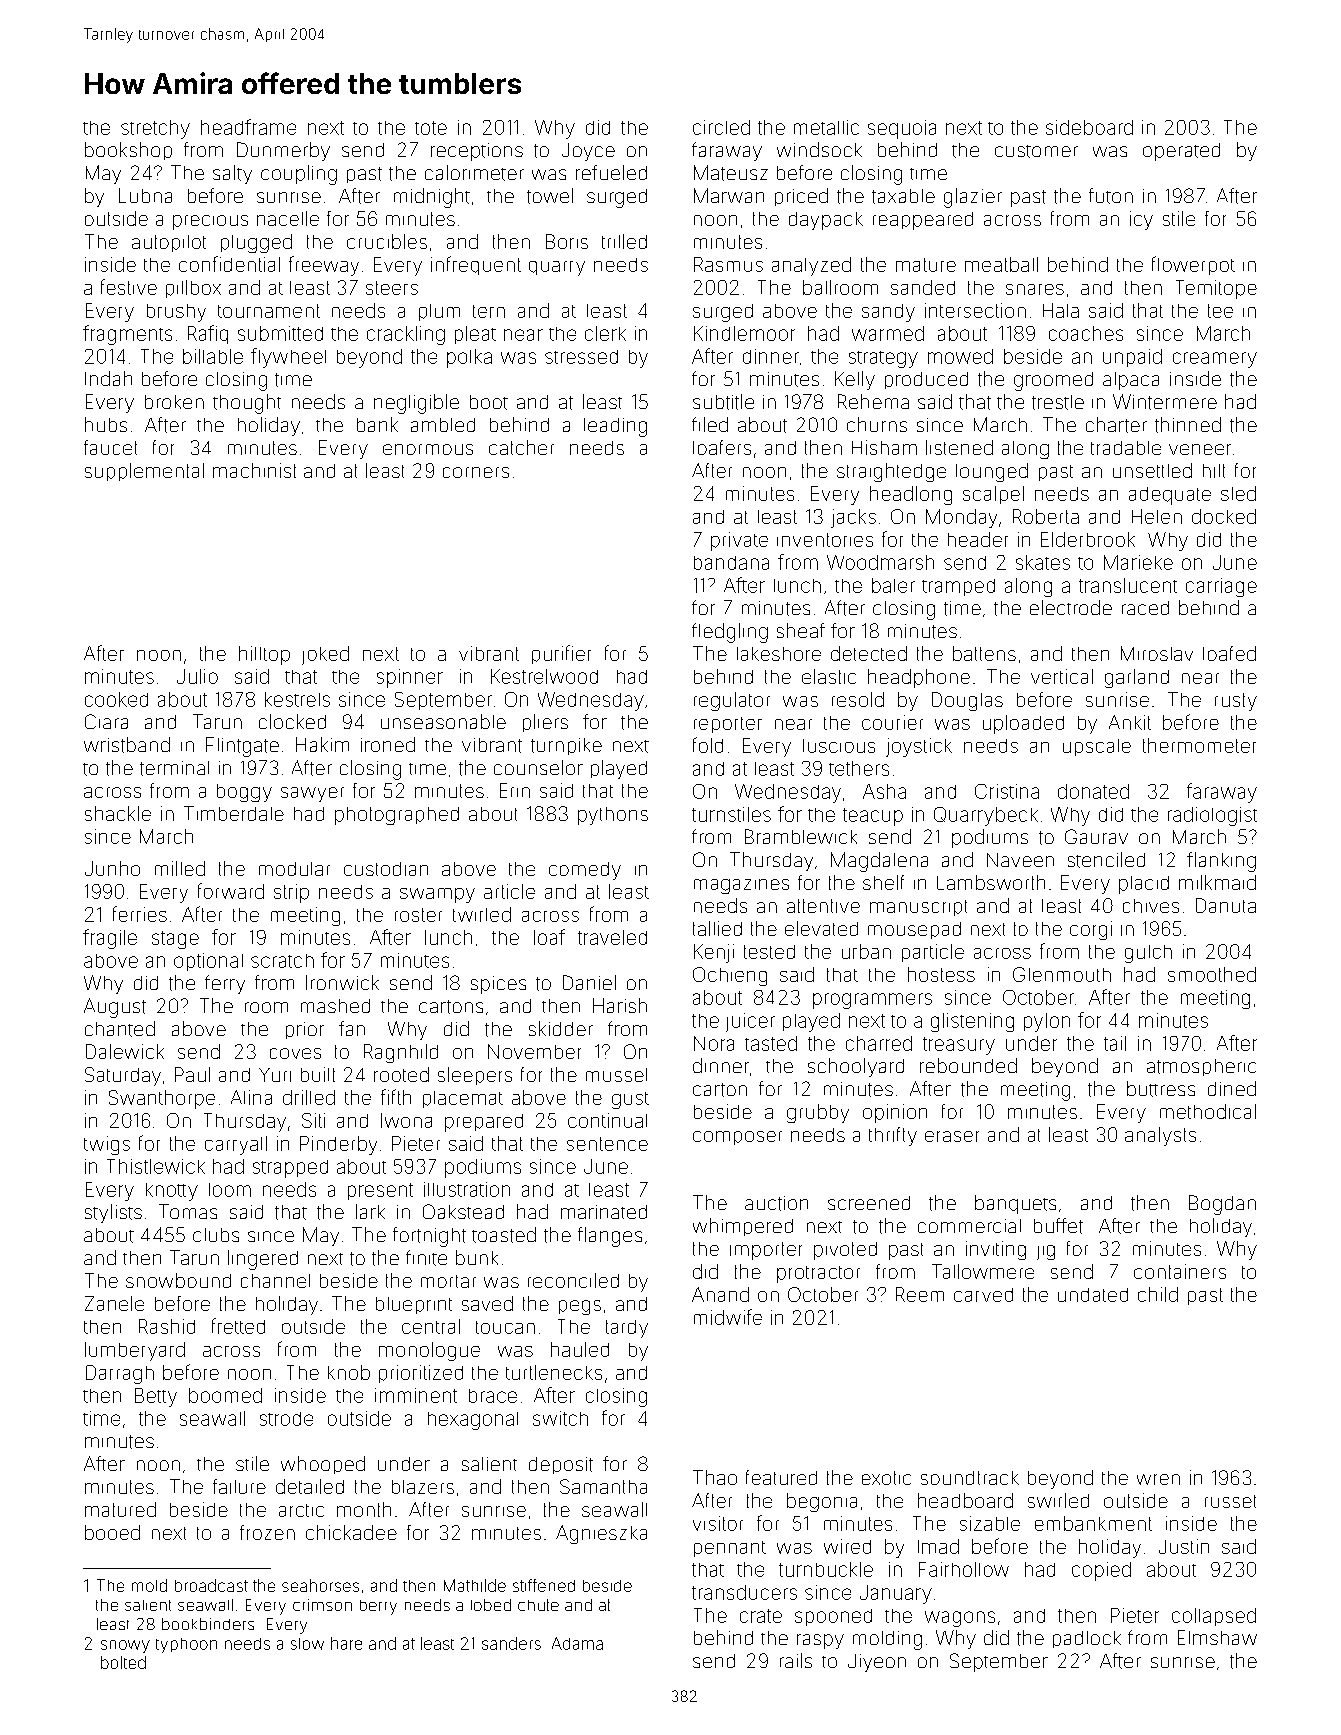 The image size is (1341, 1735). What do you see at coordinates (577, 1643) in the screenshot?
I see `Adama` at bounding box center [577, 1643].
